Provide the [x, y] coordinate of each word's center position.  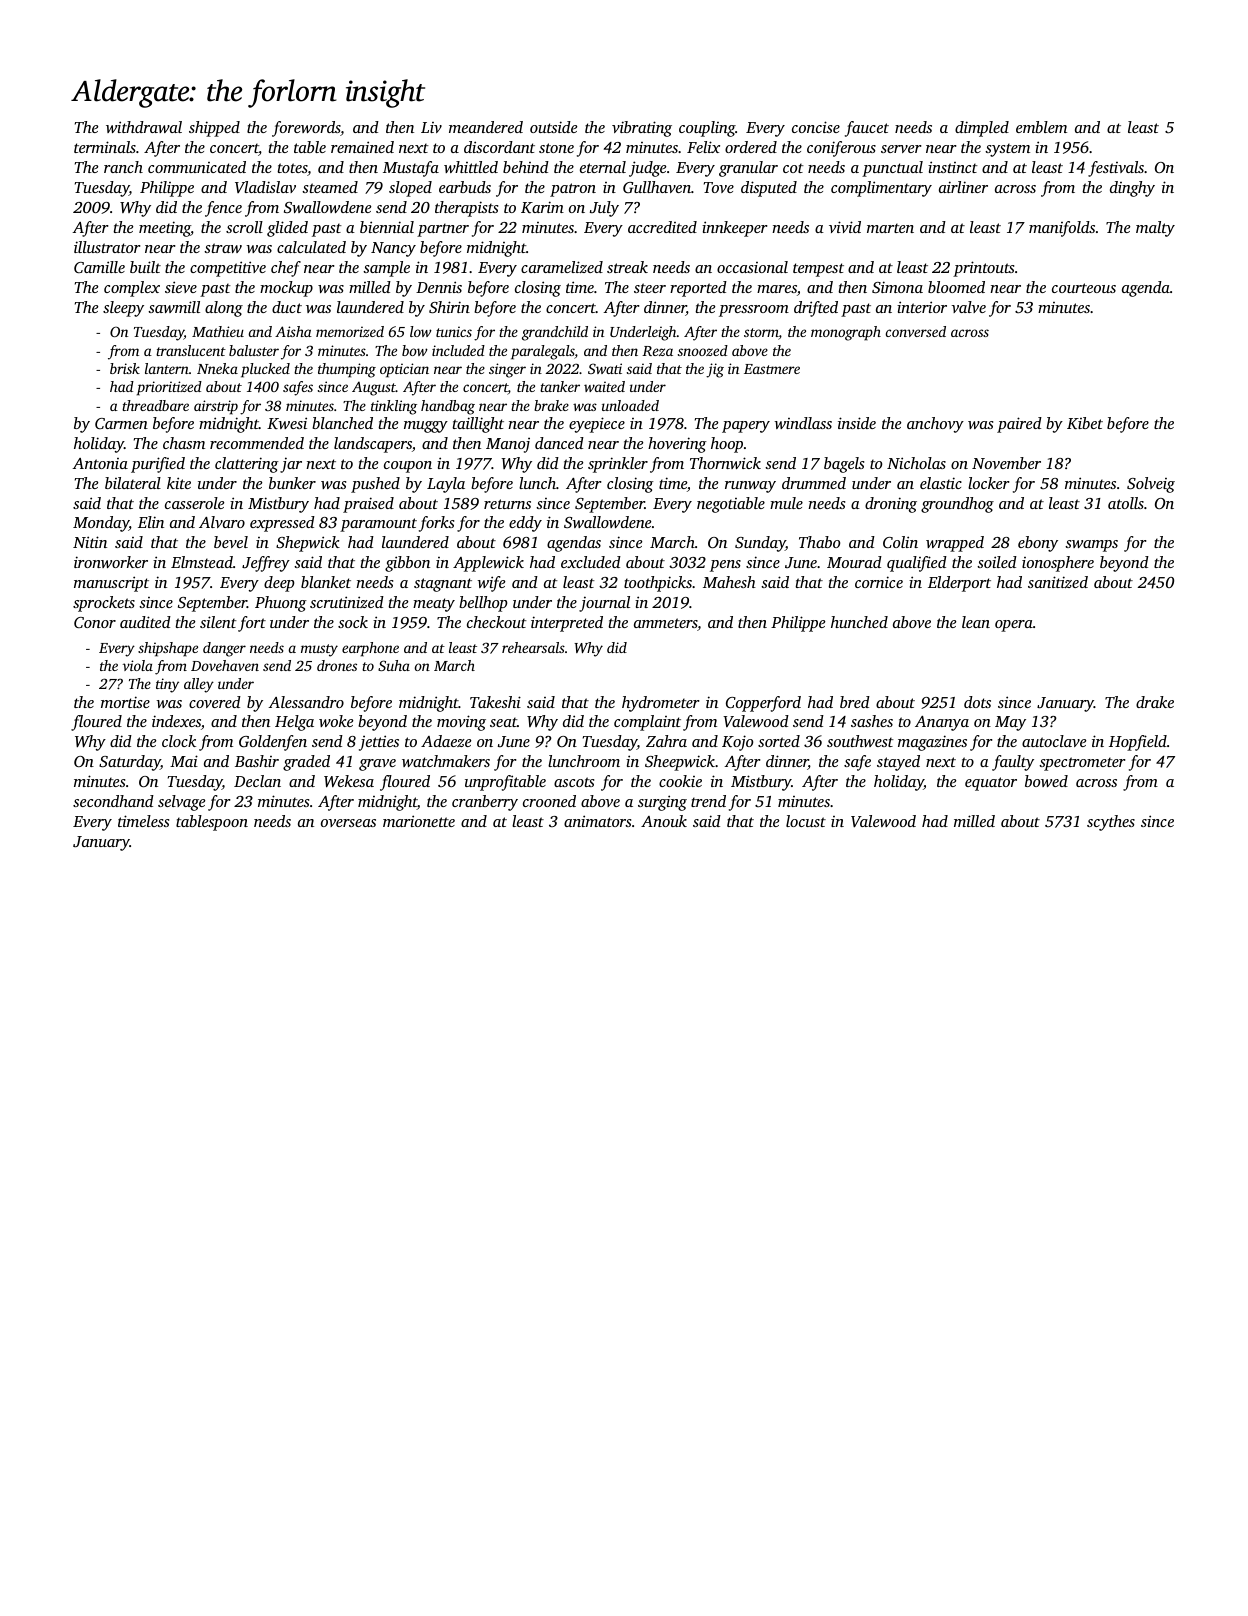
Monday [101, 524]
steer [650, 288]
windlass [803, 423]
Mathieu [218, 331]
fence [223, 209]
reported [698, 289]
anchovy [935, 425]
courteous [1084, 288]
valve [968, 307]
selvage [181, 803]
